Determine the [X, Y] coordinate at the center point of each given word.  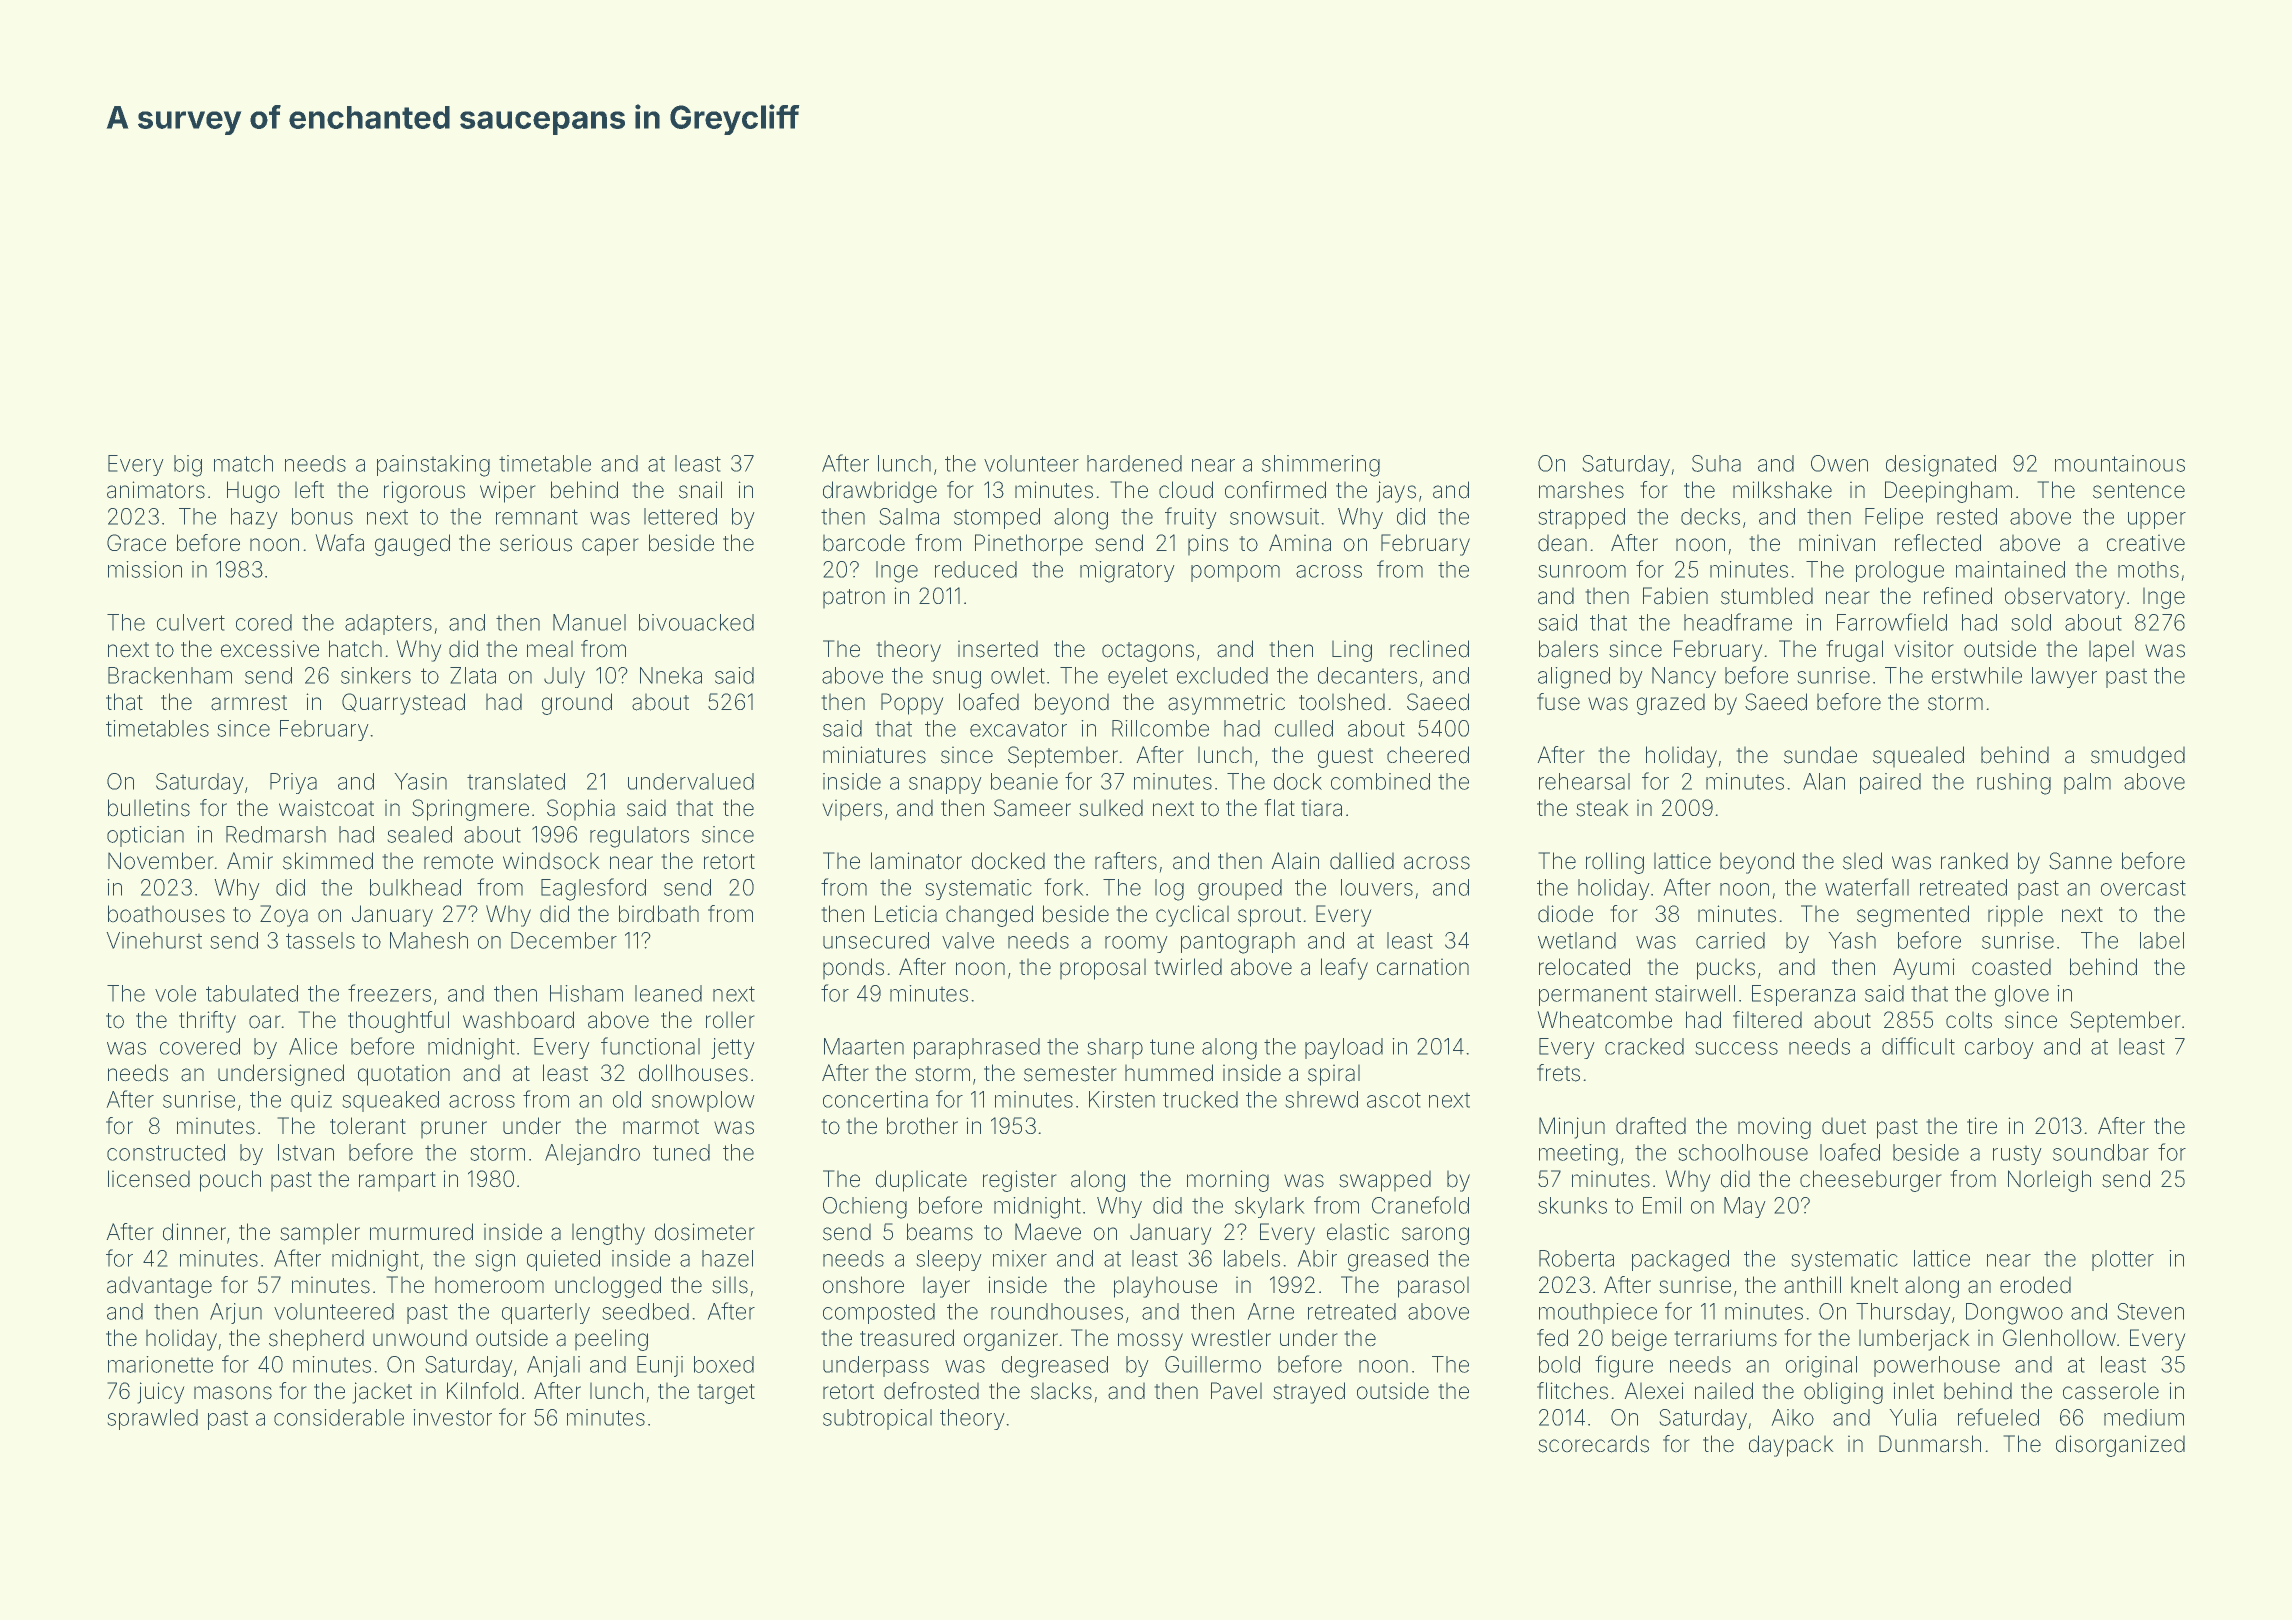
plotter [2123, 1260]
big [188, 466]
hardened [1134, 463]
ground [577, 704]
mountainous [2120, 463]
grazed [1671, 704]
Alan [1824, 781]
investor [452, 1417]
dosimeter [705, 1232]
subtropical [877, 1419]
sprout [1269, 917]
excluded [1222, 675]
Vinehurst [154, 940]
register [1020, 1181]
